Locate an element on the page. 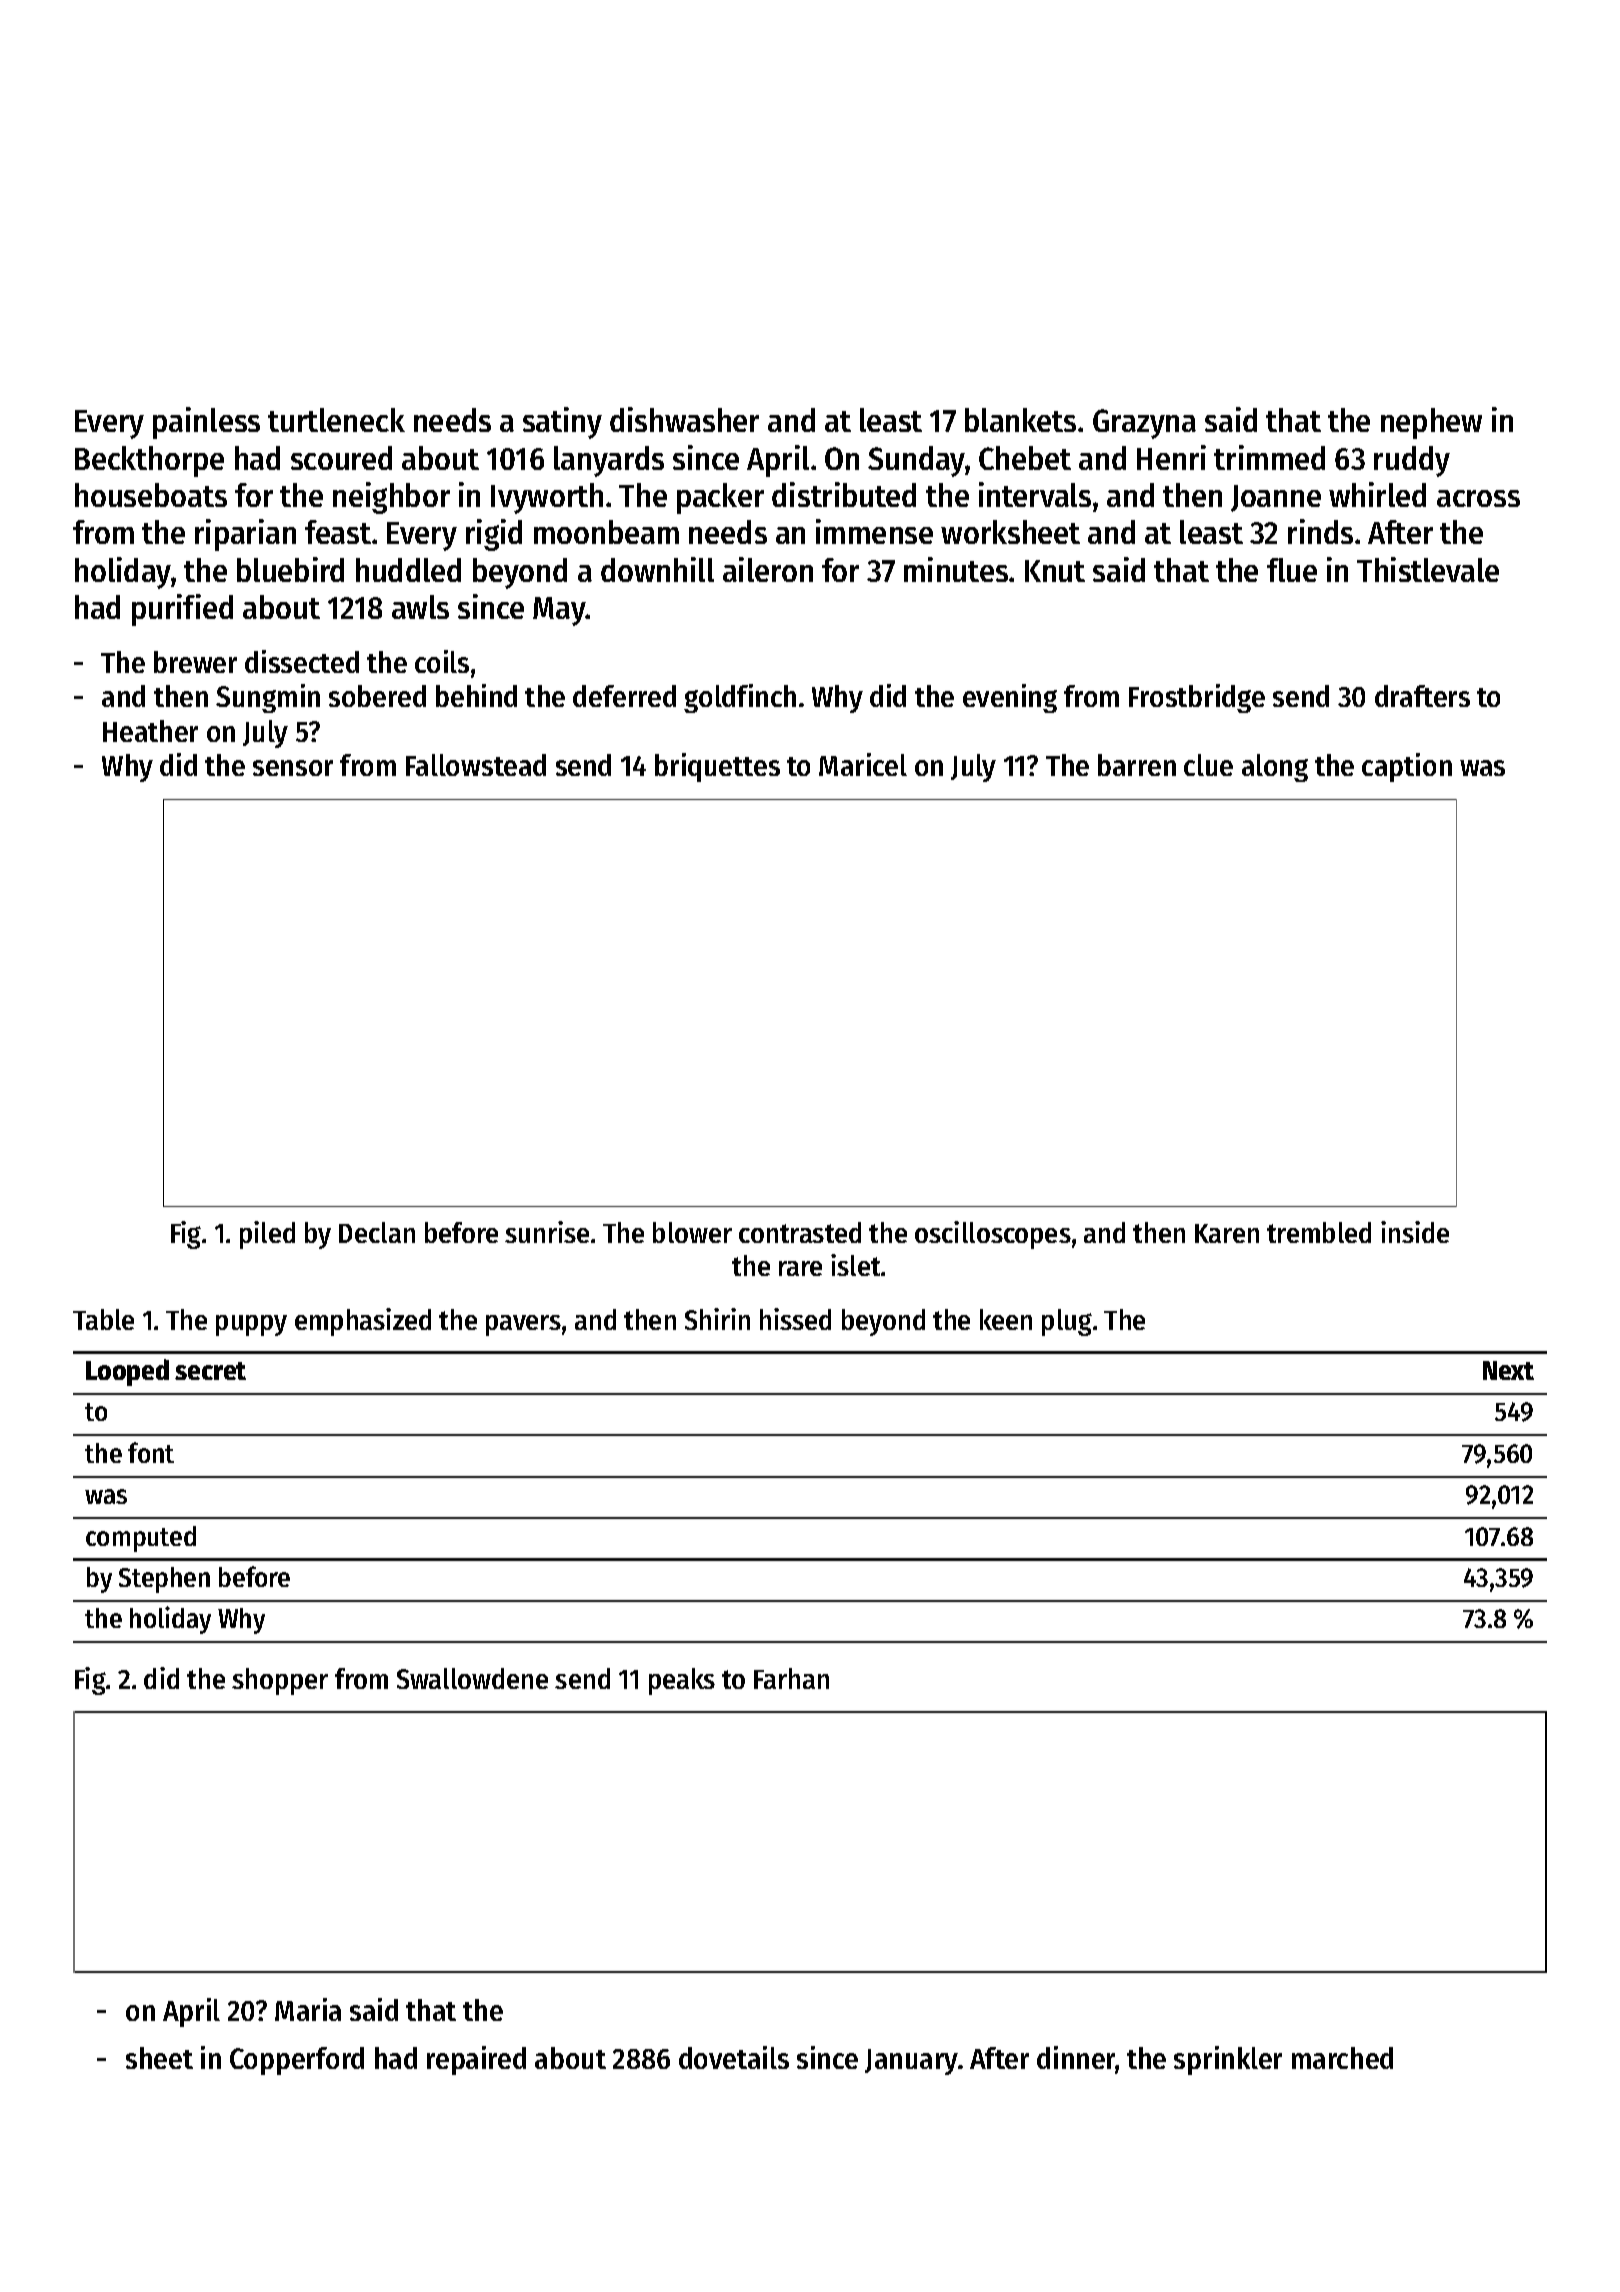  sensor is located at coordinates (293, 768).
